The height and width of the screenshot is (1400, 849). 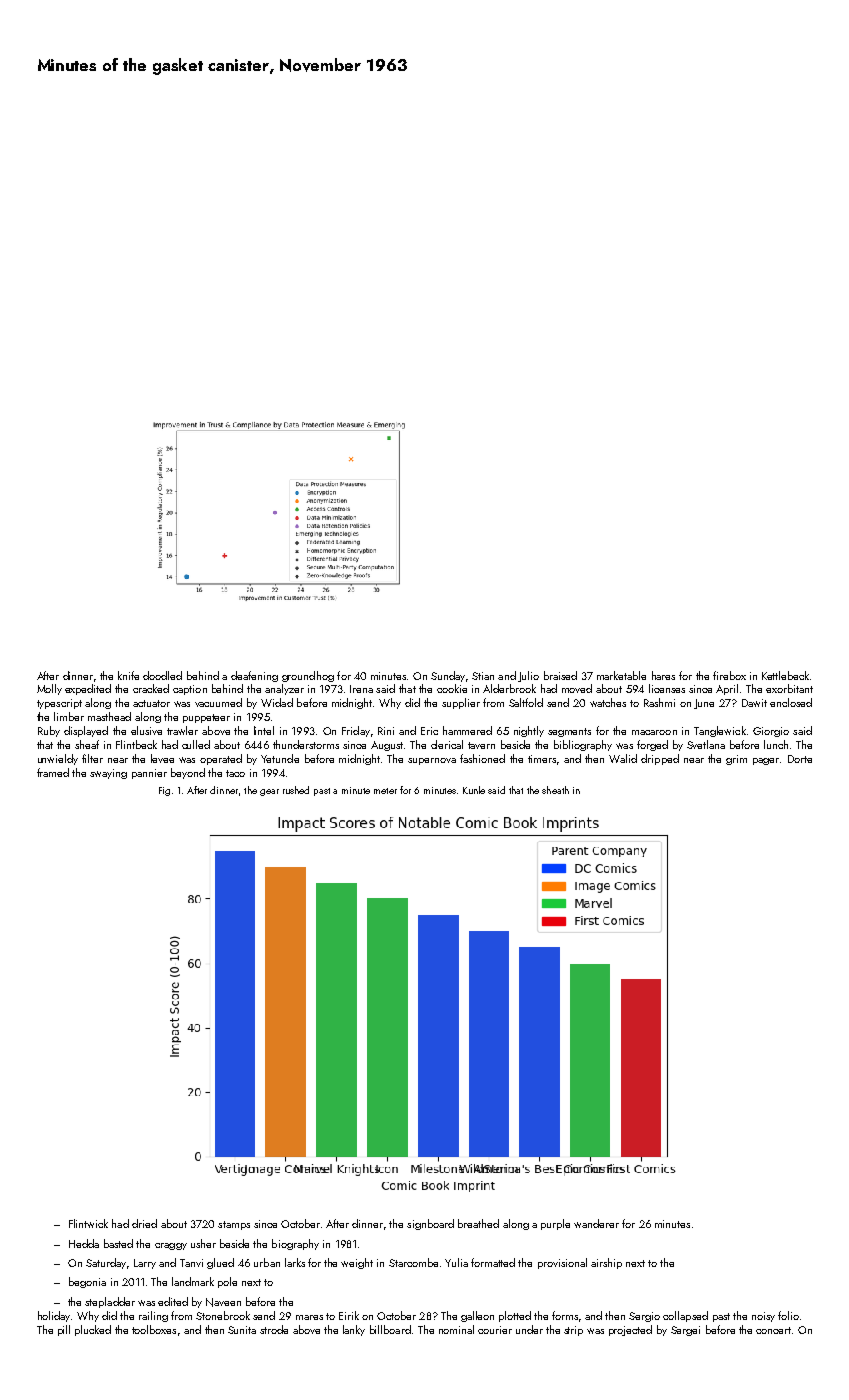 What do you see at coordinates (269, 792) in the screenshot?
I see `gear` at bounding box center [269, 792].
